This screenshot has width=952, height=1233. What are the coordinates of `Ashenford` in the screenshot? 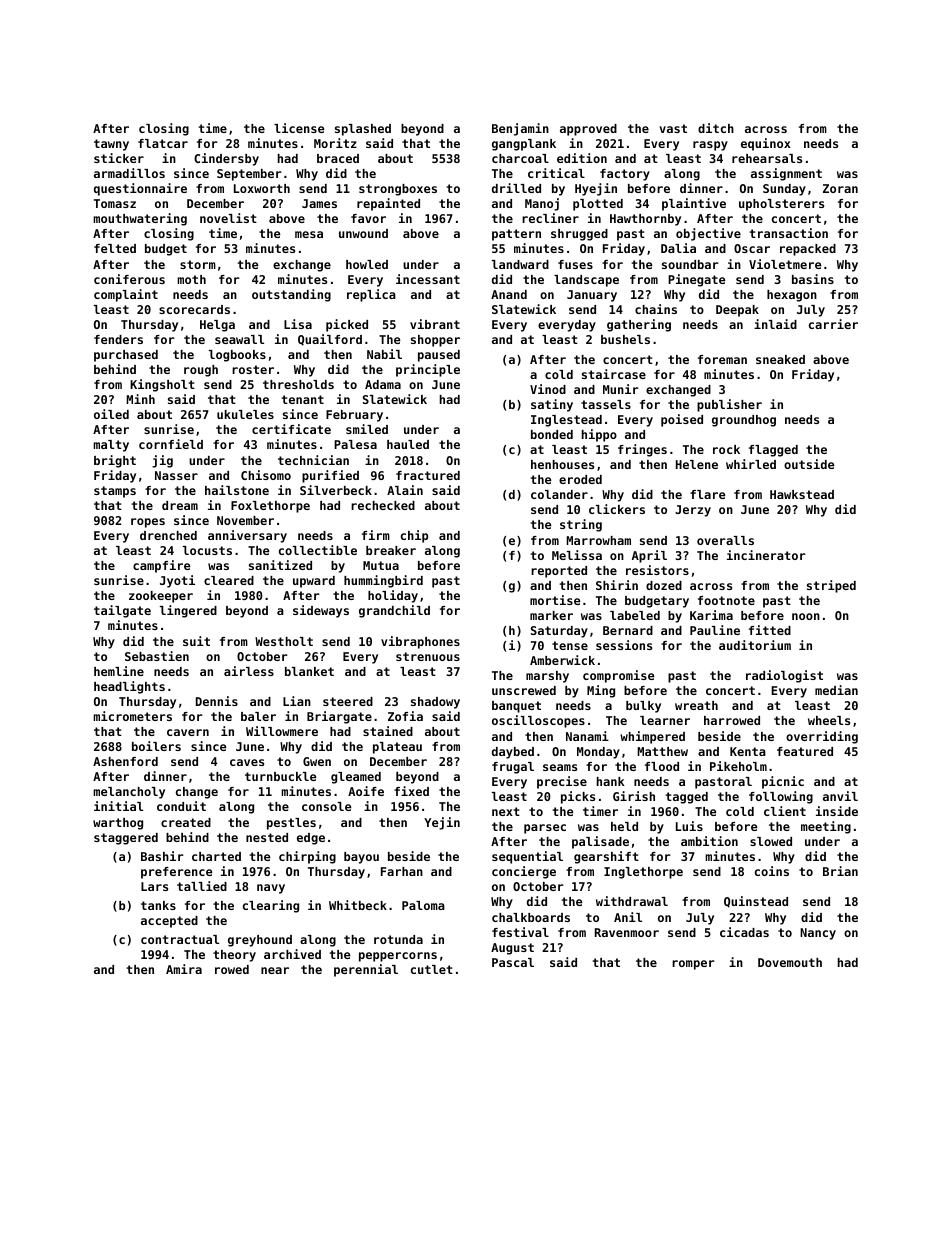 It's located at (125, 761).
